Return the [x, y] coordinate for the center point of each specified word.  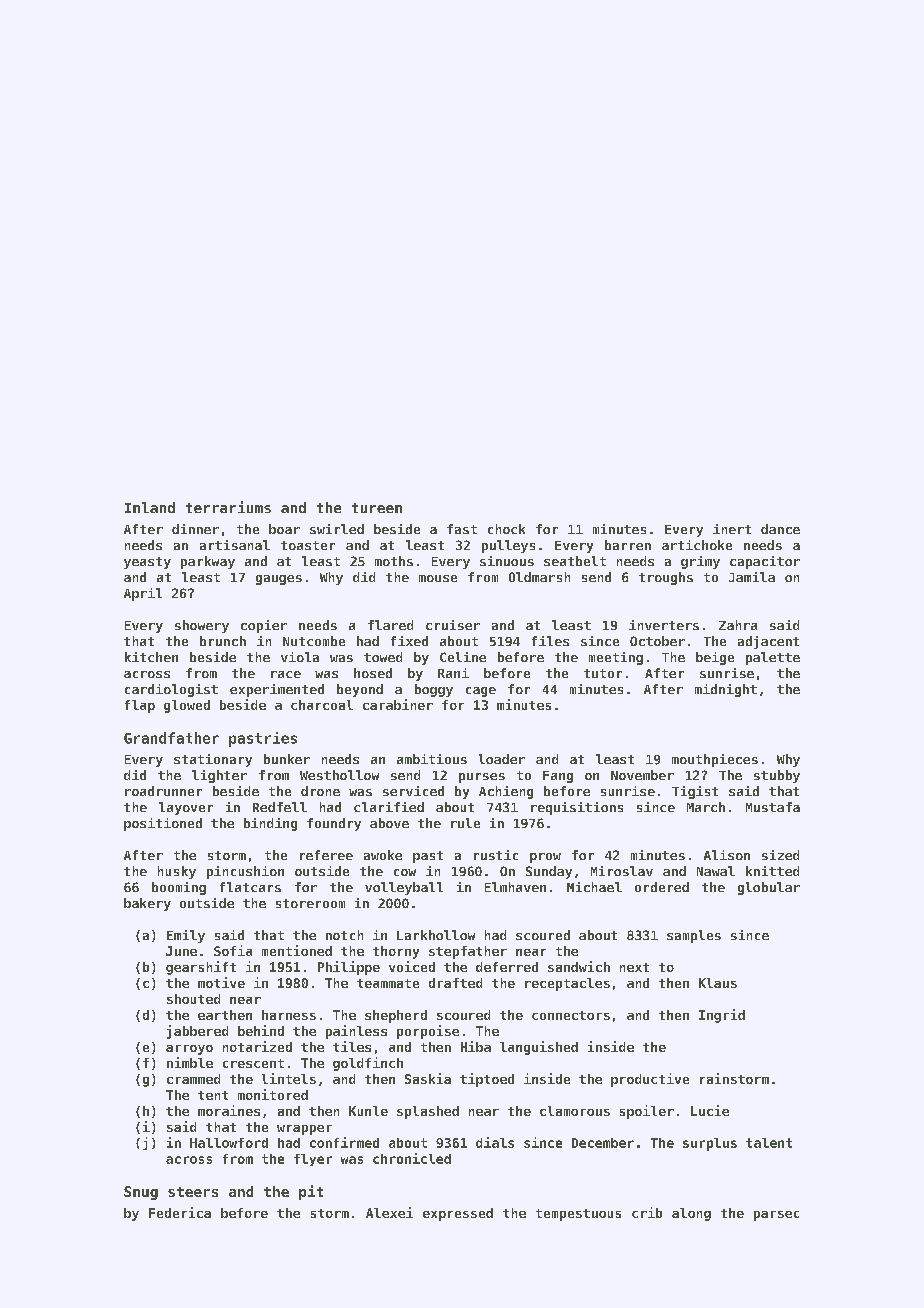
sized [780, 855]
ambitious [432, 759]
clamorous [575, 1111]
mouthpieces [715, 760]
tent [213, 1095]
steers [193, 1192]
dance [780, 529]
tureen [377, 508]
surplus [710, 1144]
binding [270, 824]
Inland [150, 507]
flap [140, 706]
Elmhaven [515, 887]
